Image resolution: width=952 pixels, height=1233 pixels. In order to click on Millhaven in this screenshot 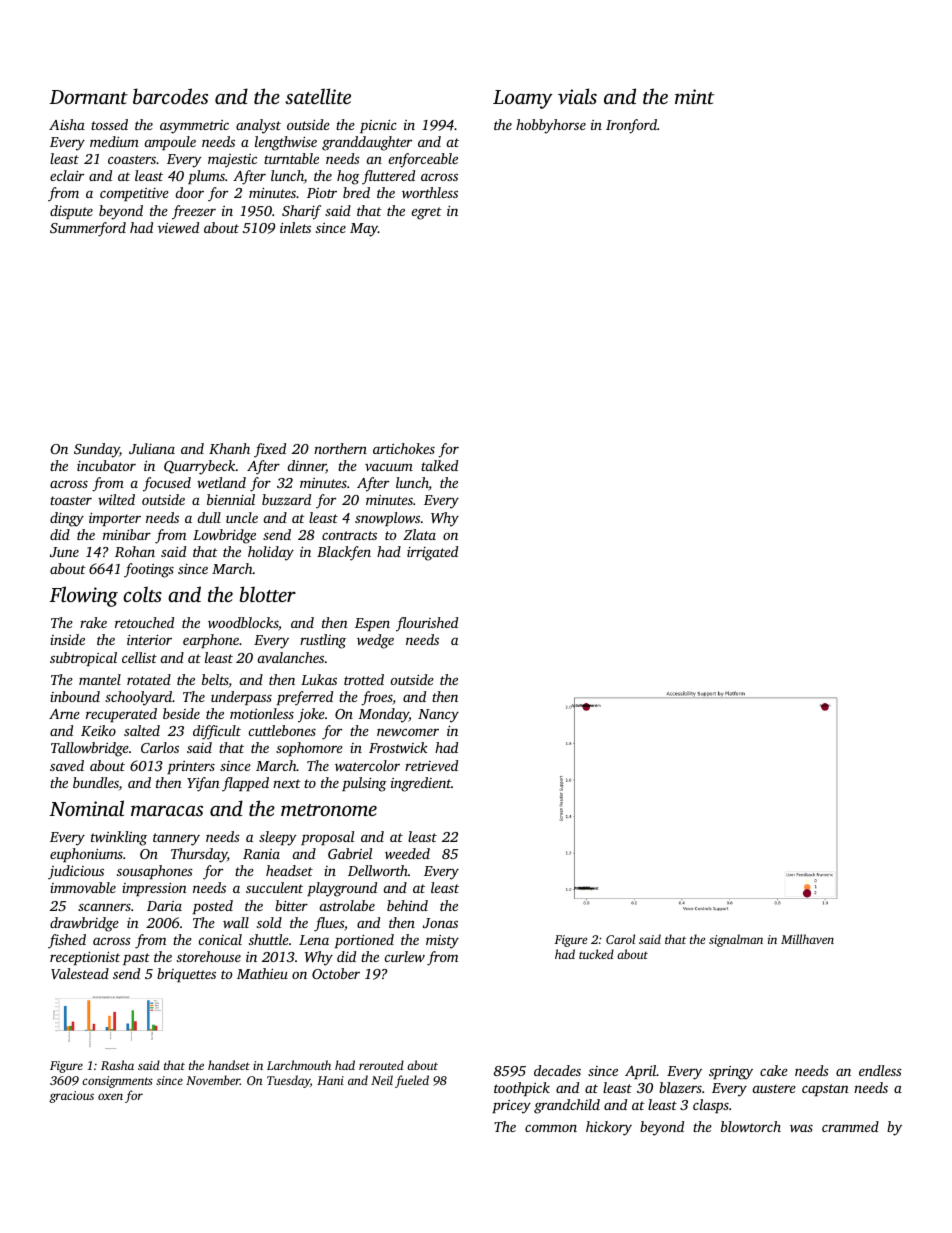, I will do `click(807, 939)`.
